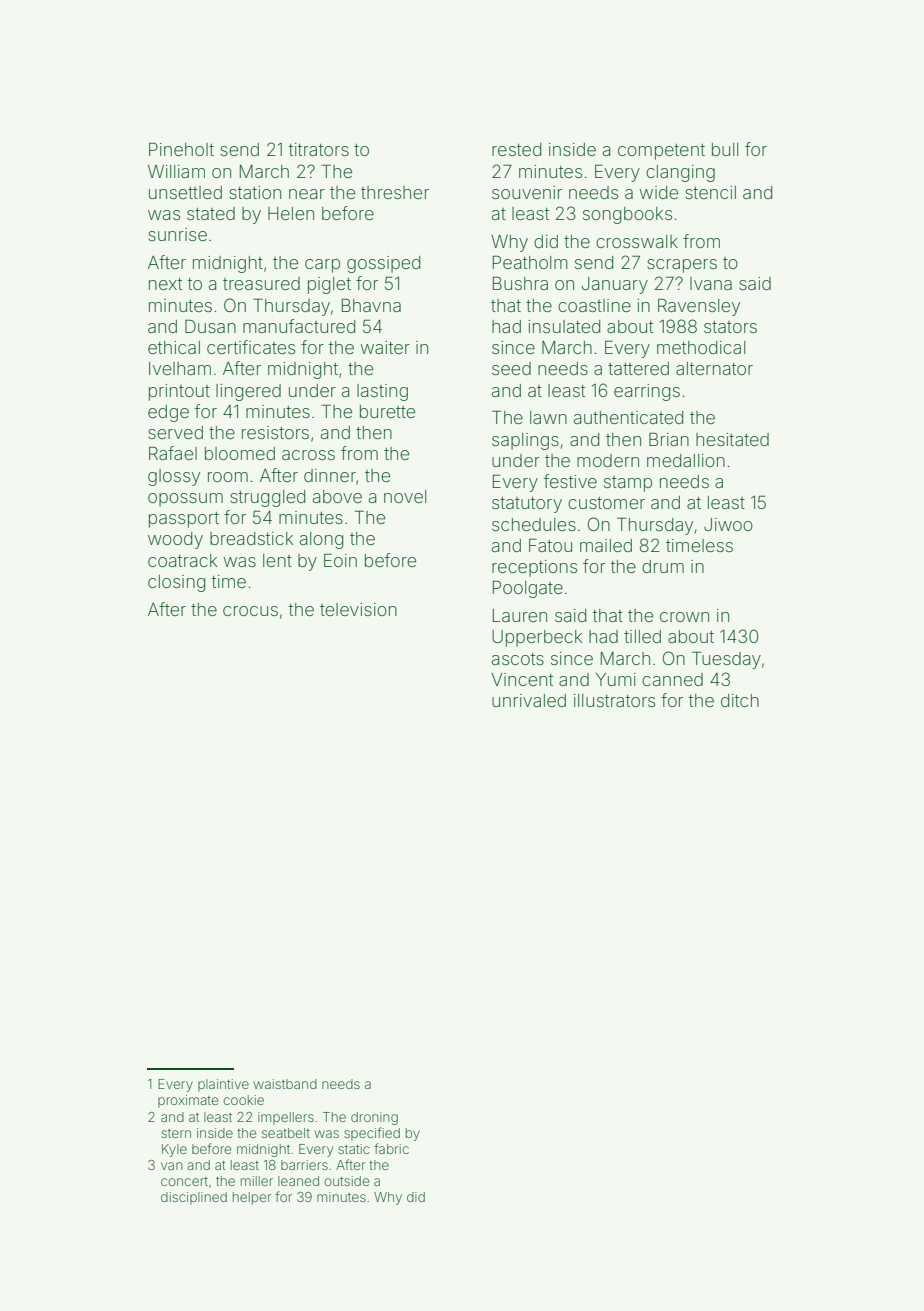  I want to click on saplings, so click(525, 441).
